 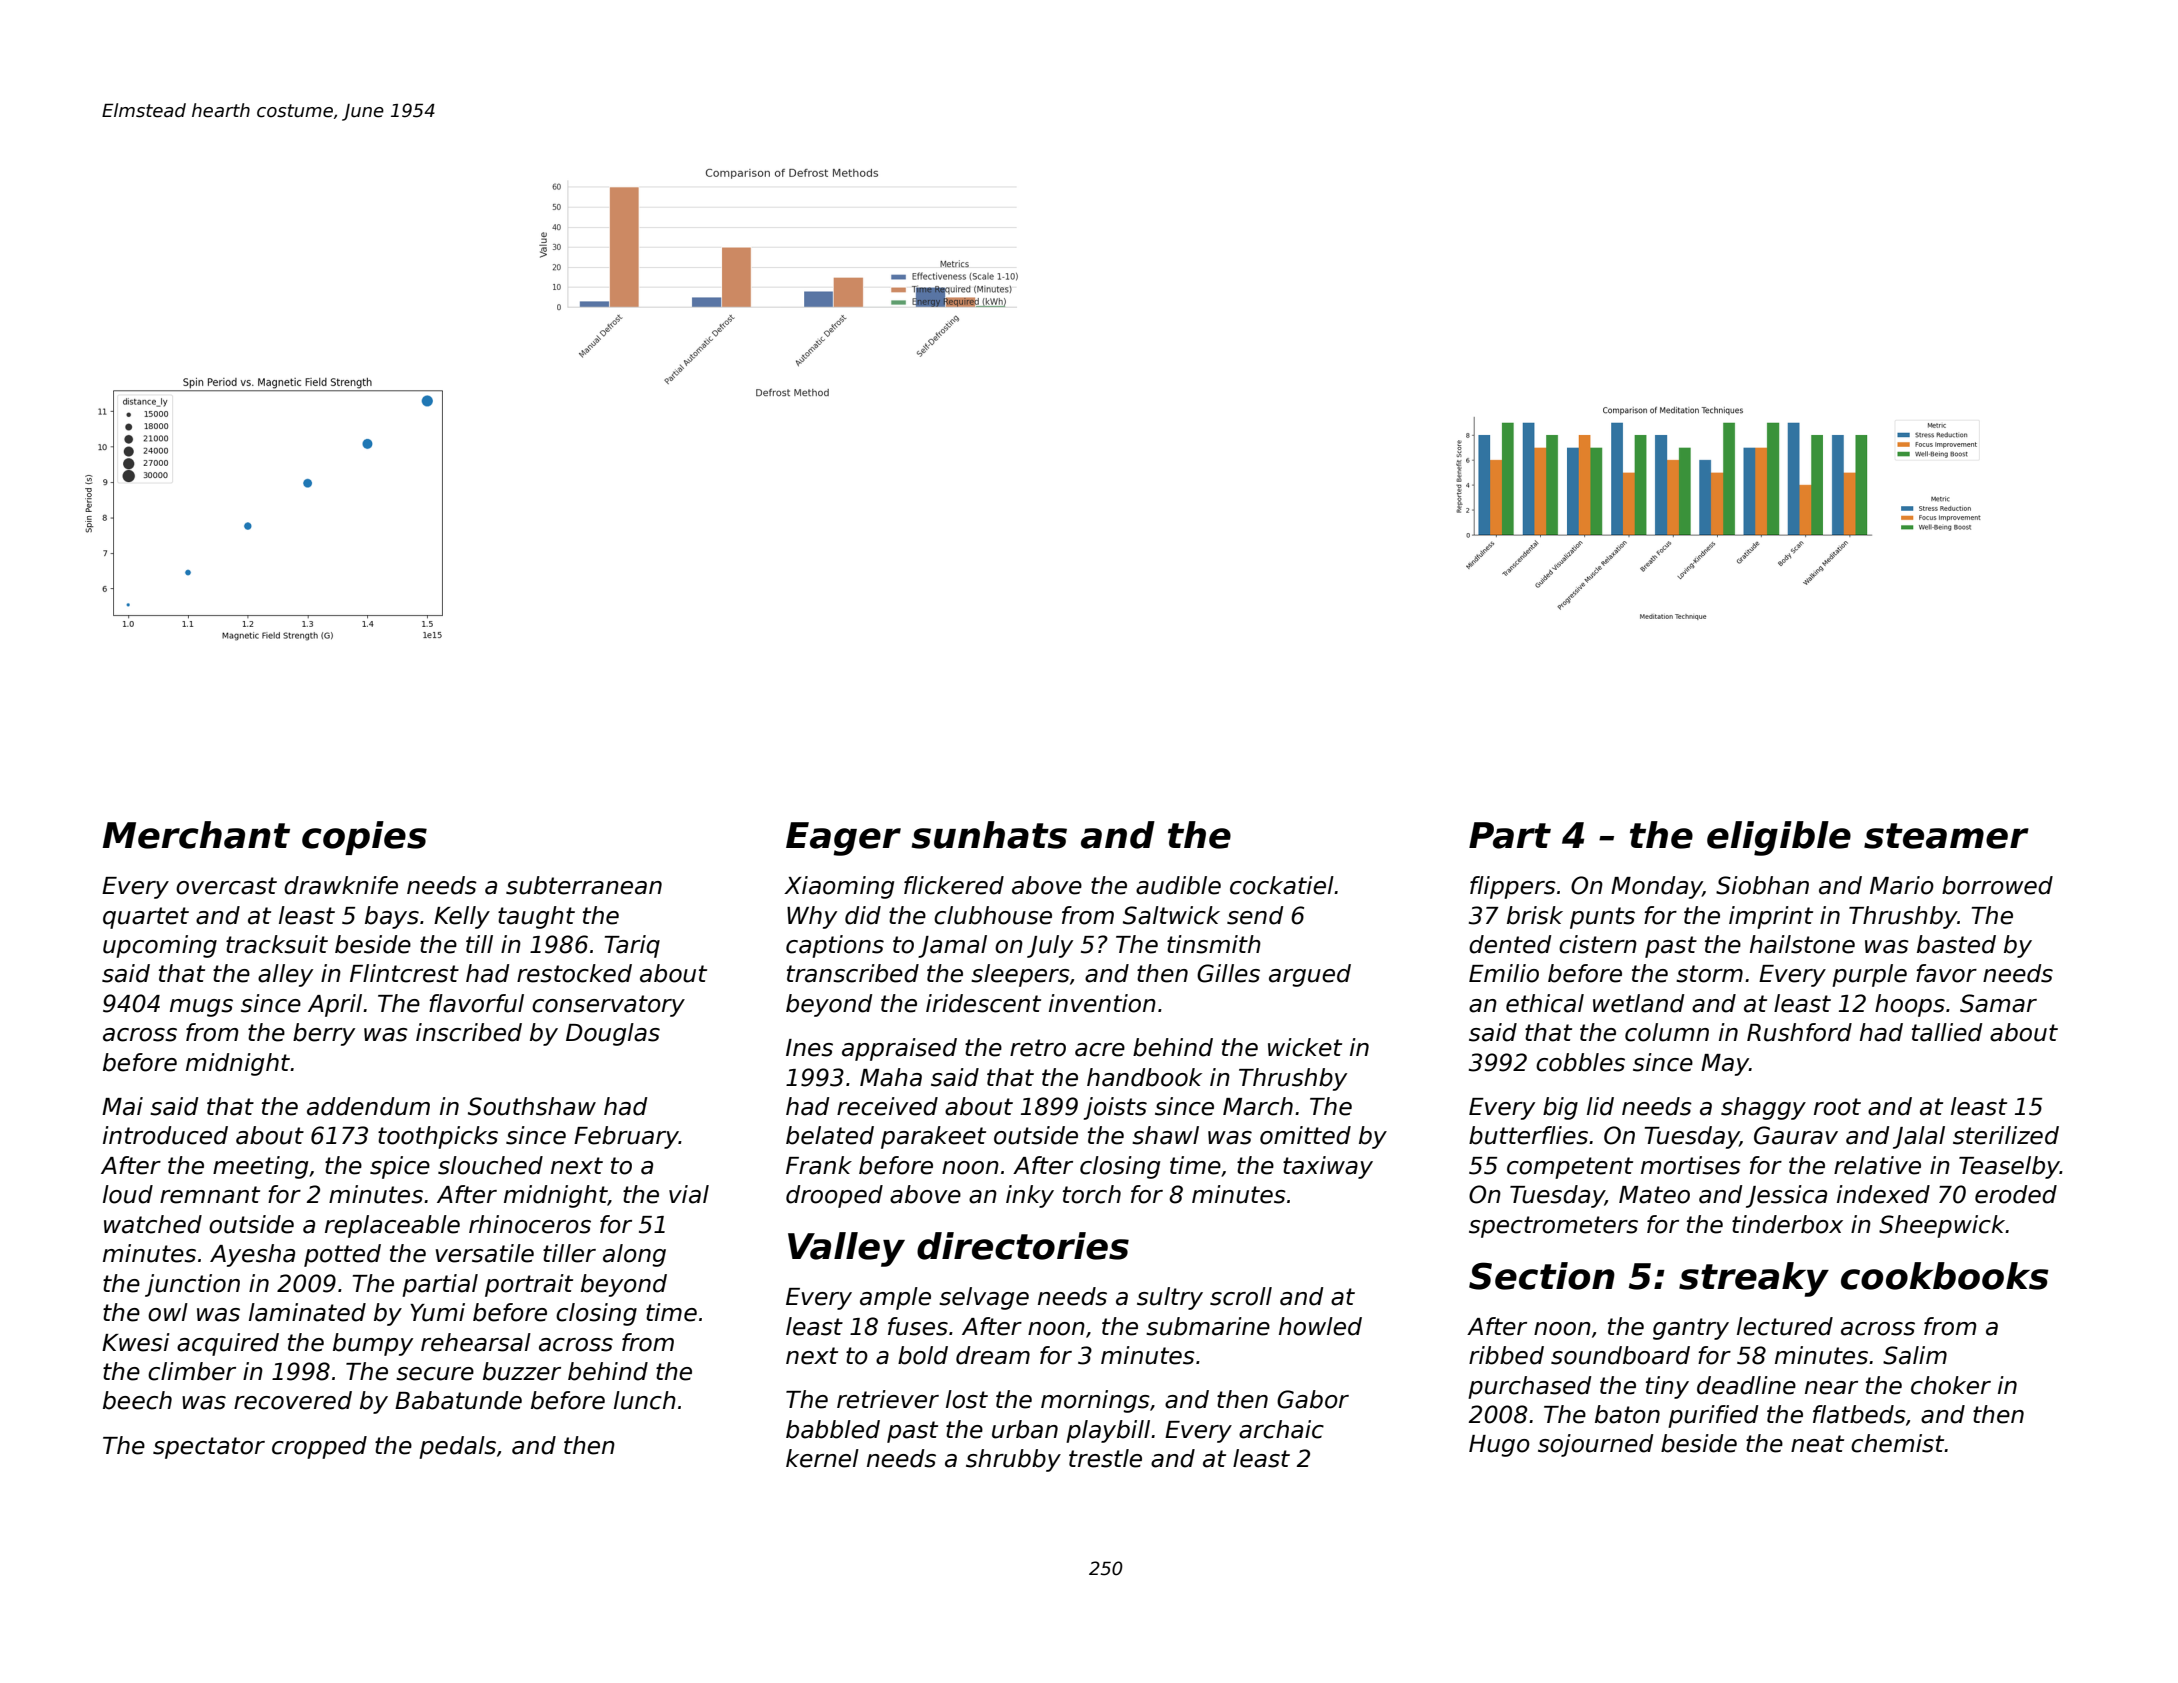 What do you see at coordinates (835, 946) in the image?
I see `captions` at bounding box center [835, 946].
